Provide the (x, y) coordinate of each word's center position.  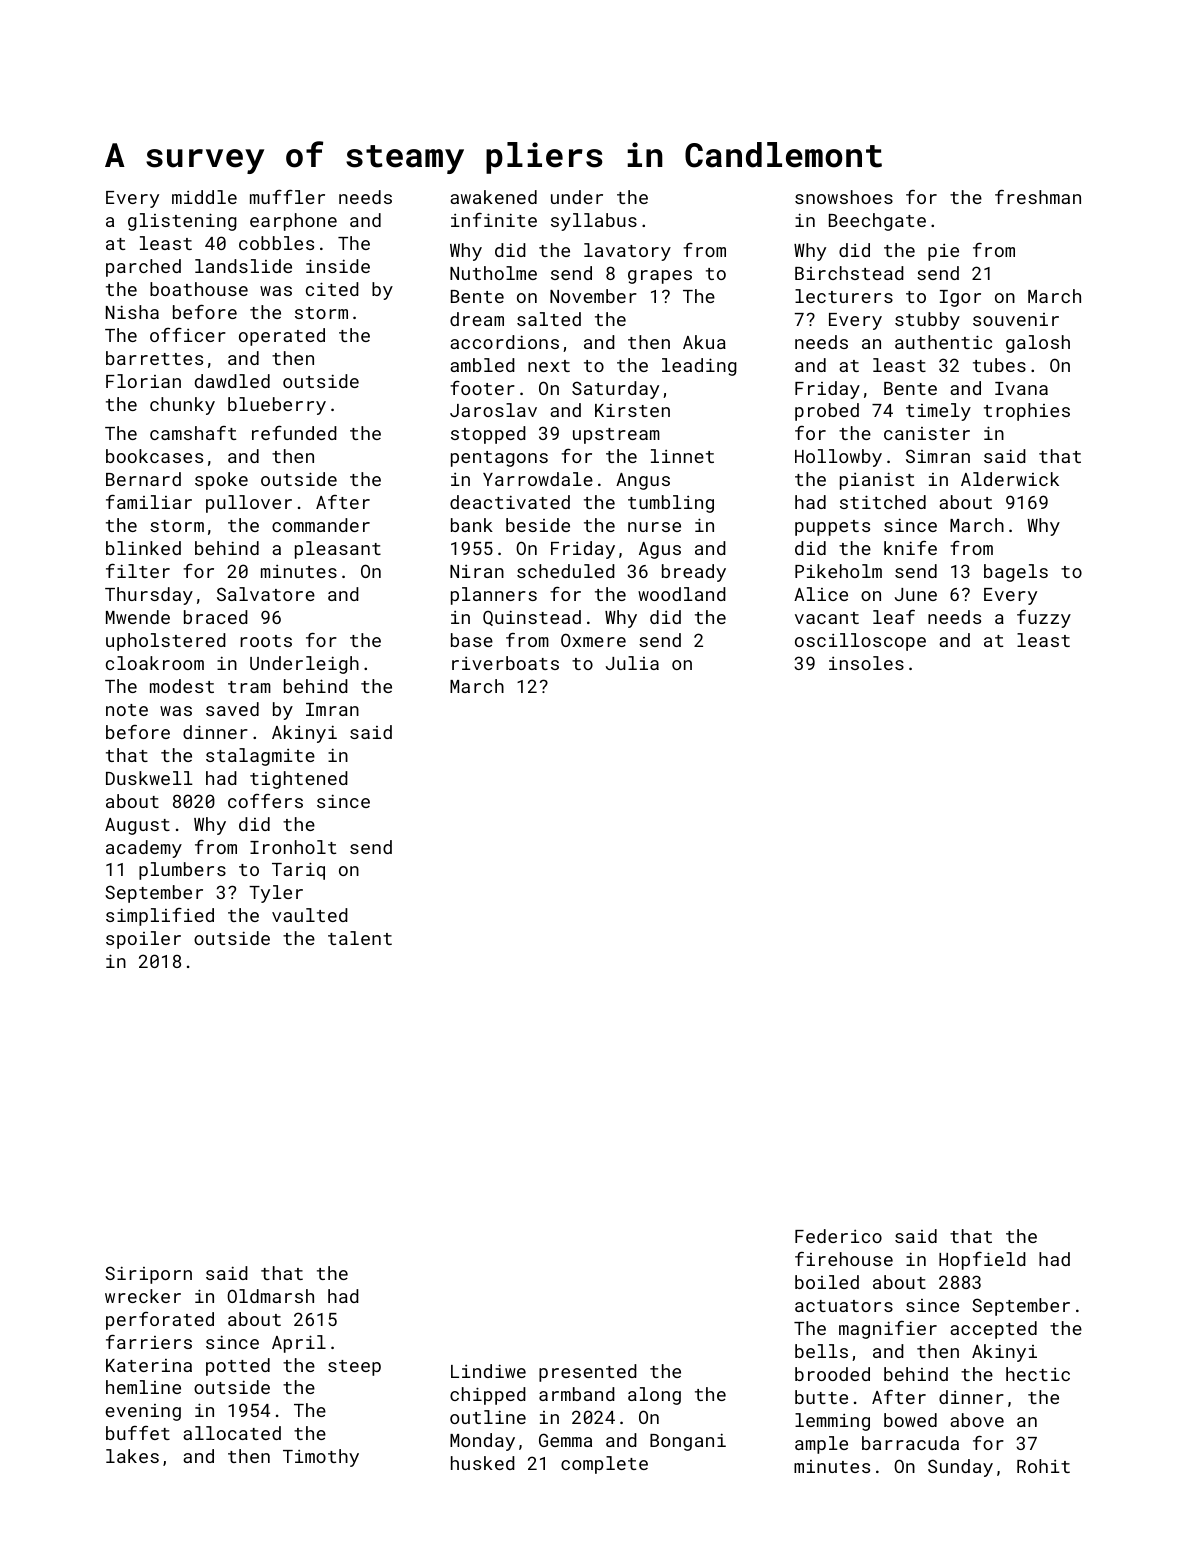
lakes (132, 1456)
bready (694, 573)
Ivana (1021, 388)
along (654, 1396)
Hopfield (982, 1260)
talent (360, 938)
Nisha (132, 312)
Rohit (1043, 1466)
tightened (299, 780)
